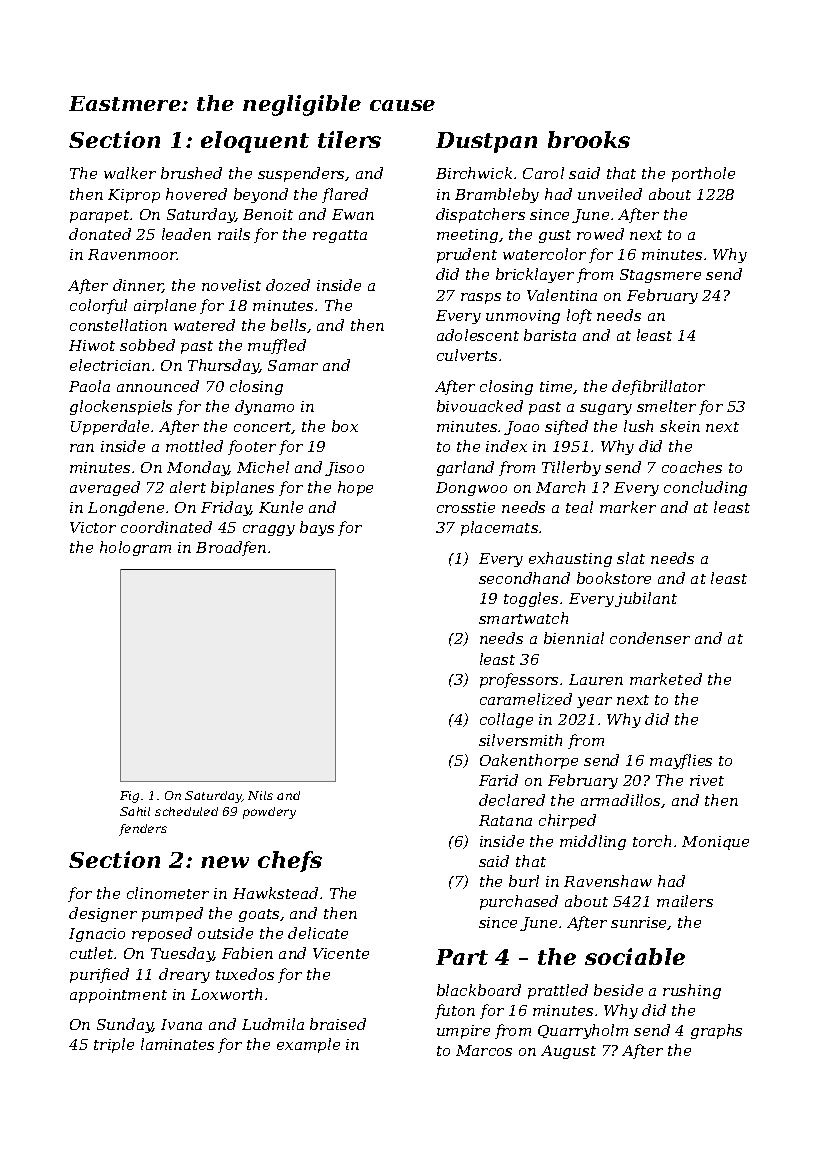  Describe the element at coordinates (685, 901) in the screenshot. I see `mailers` at that location.
